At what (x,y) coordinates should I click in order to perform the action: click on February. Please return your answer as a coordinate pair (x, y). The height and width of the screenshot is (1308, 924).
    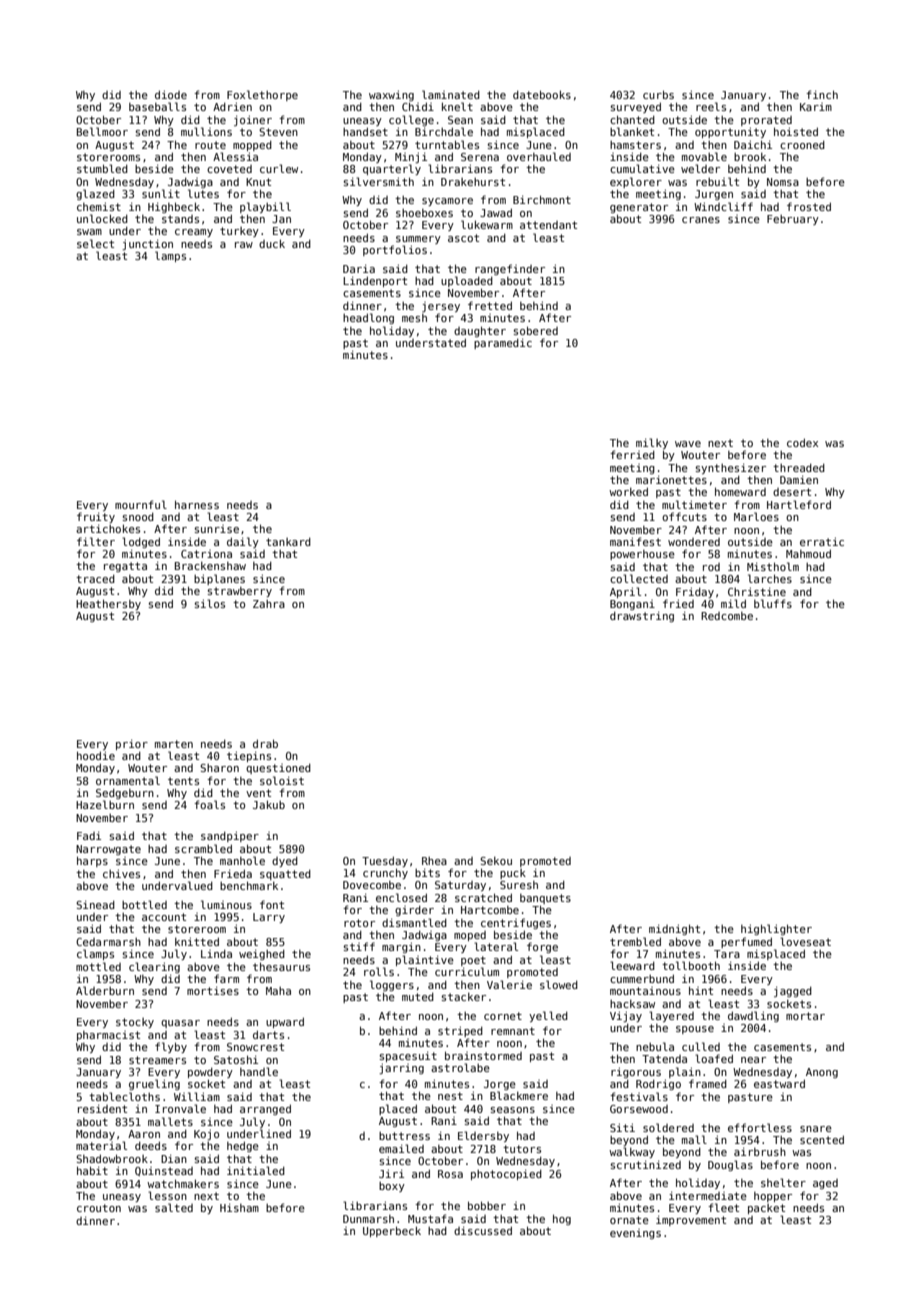
    Looking at the image, I should click on (793, 220).
